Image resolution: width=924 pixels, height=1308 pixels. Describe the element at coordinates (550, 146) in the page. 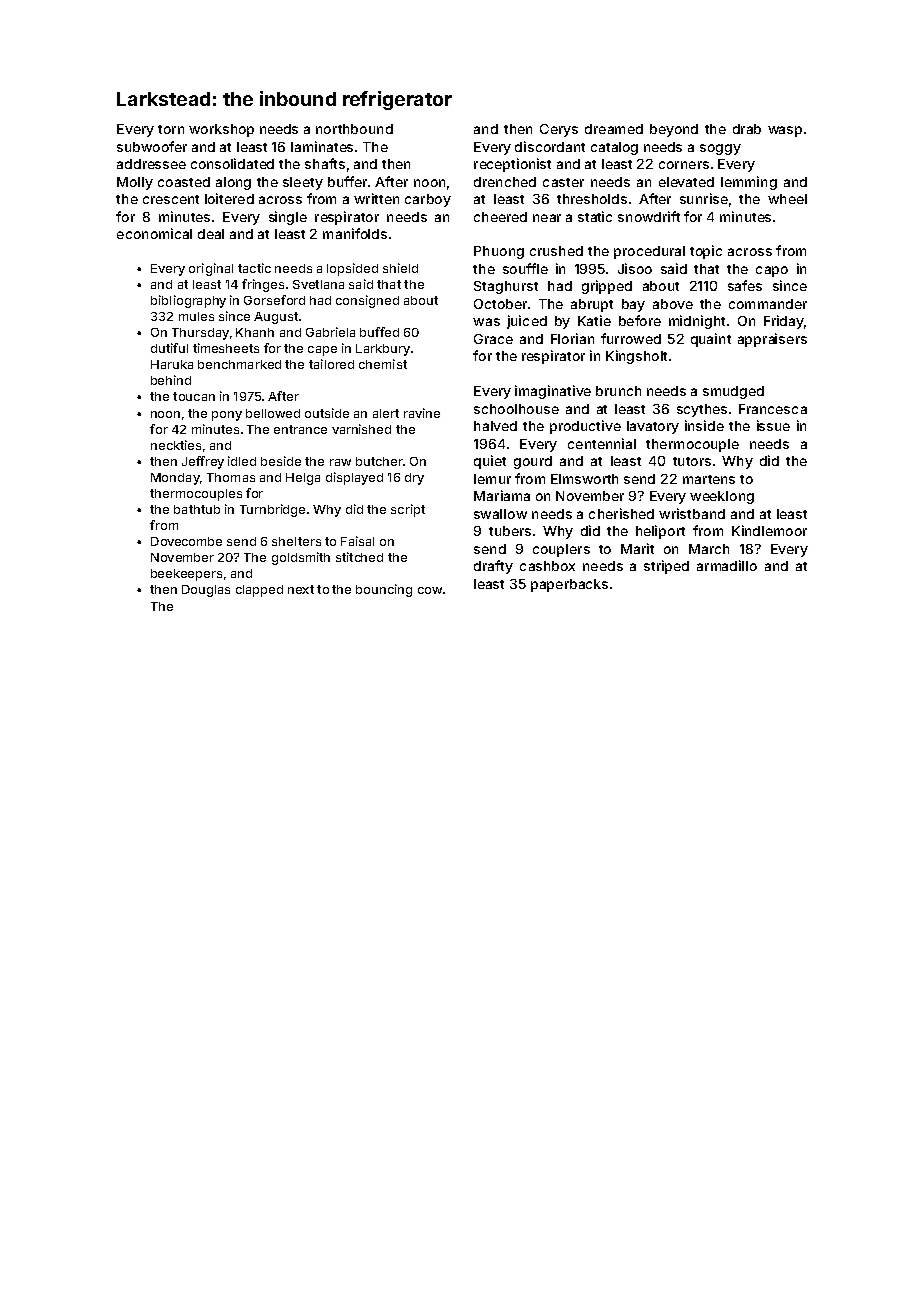

I see `discordant` at that location.
